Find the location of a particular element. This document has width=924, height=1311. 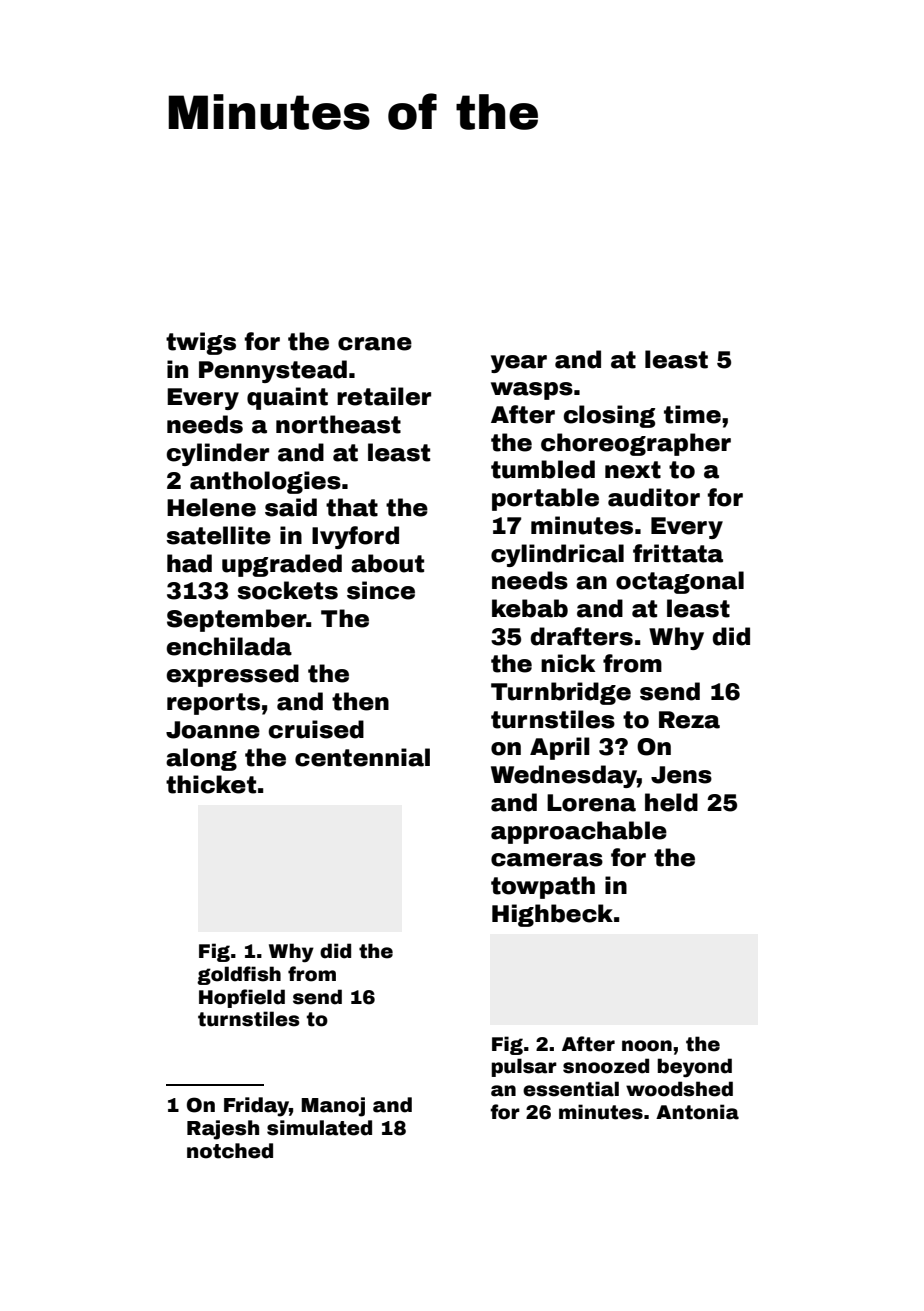

Reza is located at coordinates (689, 720).
